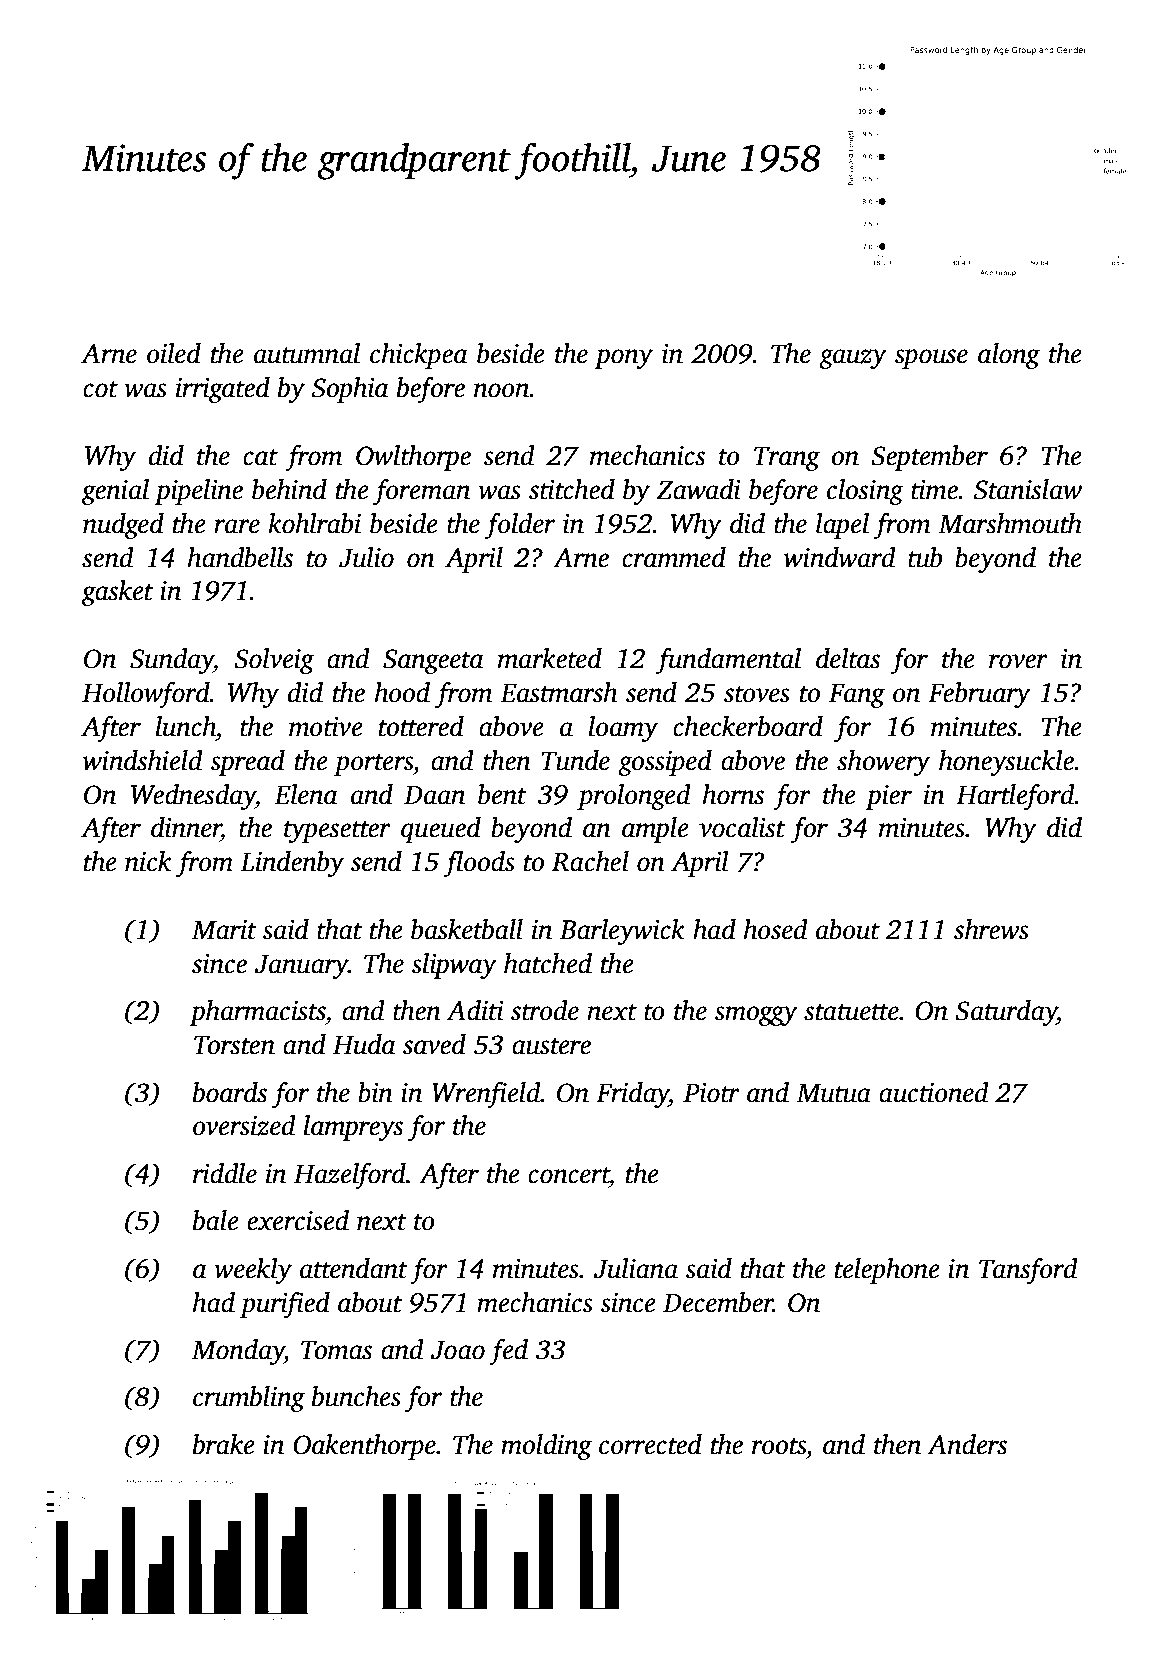 The width and height of the screenshot is (1165, 1654). I want to click on Tansford, so click(1028, 1270).
